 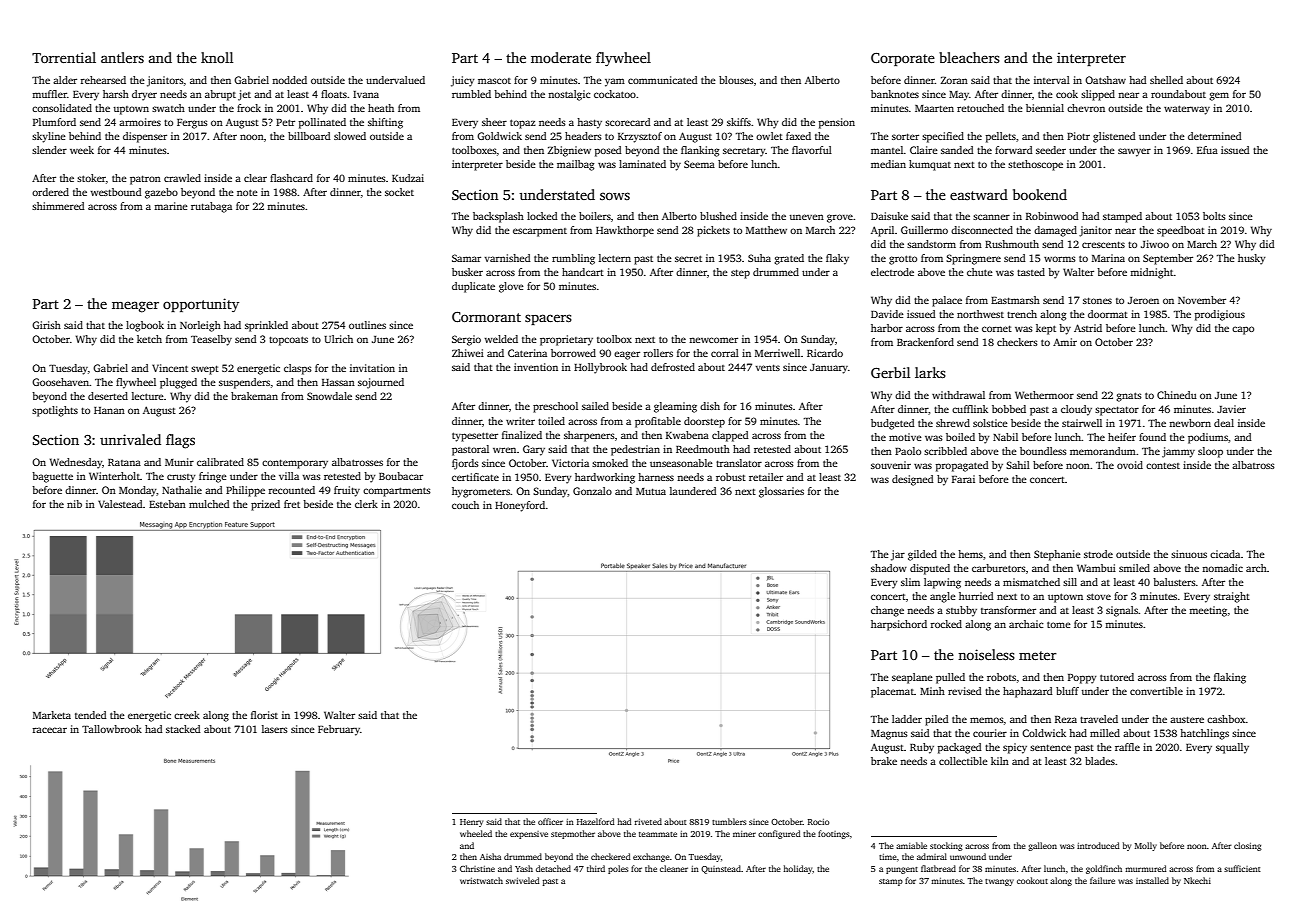 I want to click on florist, so click(x=264, y=715).
